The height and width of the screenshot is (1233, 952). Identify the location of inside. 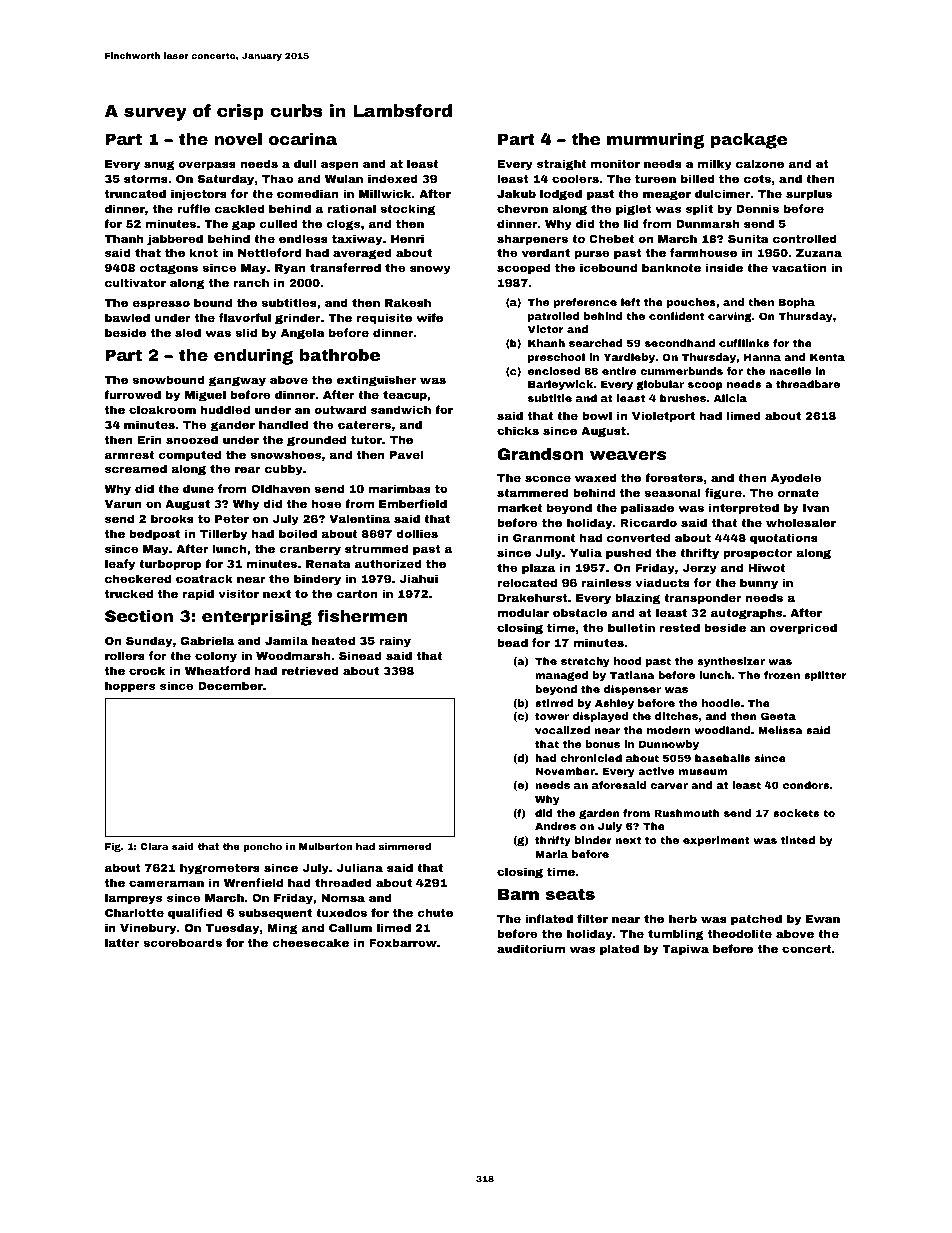
(724, 267).
